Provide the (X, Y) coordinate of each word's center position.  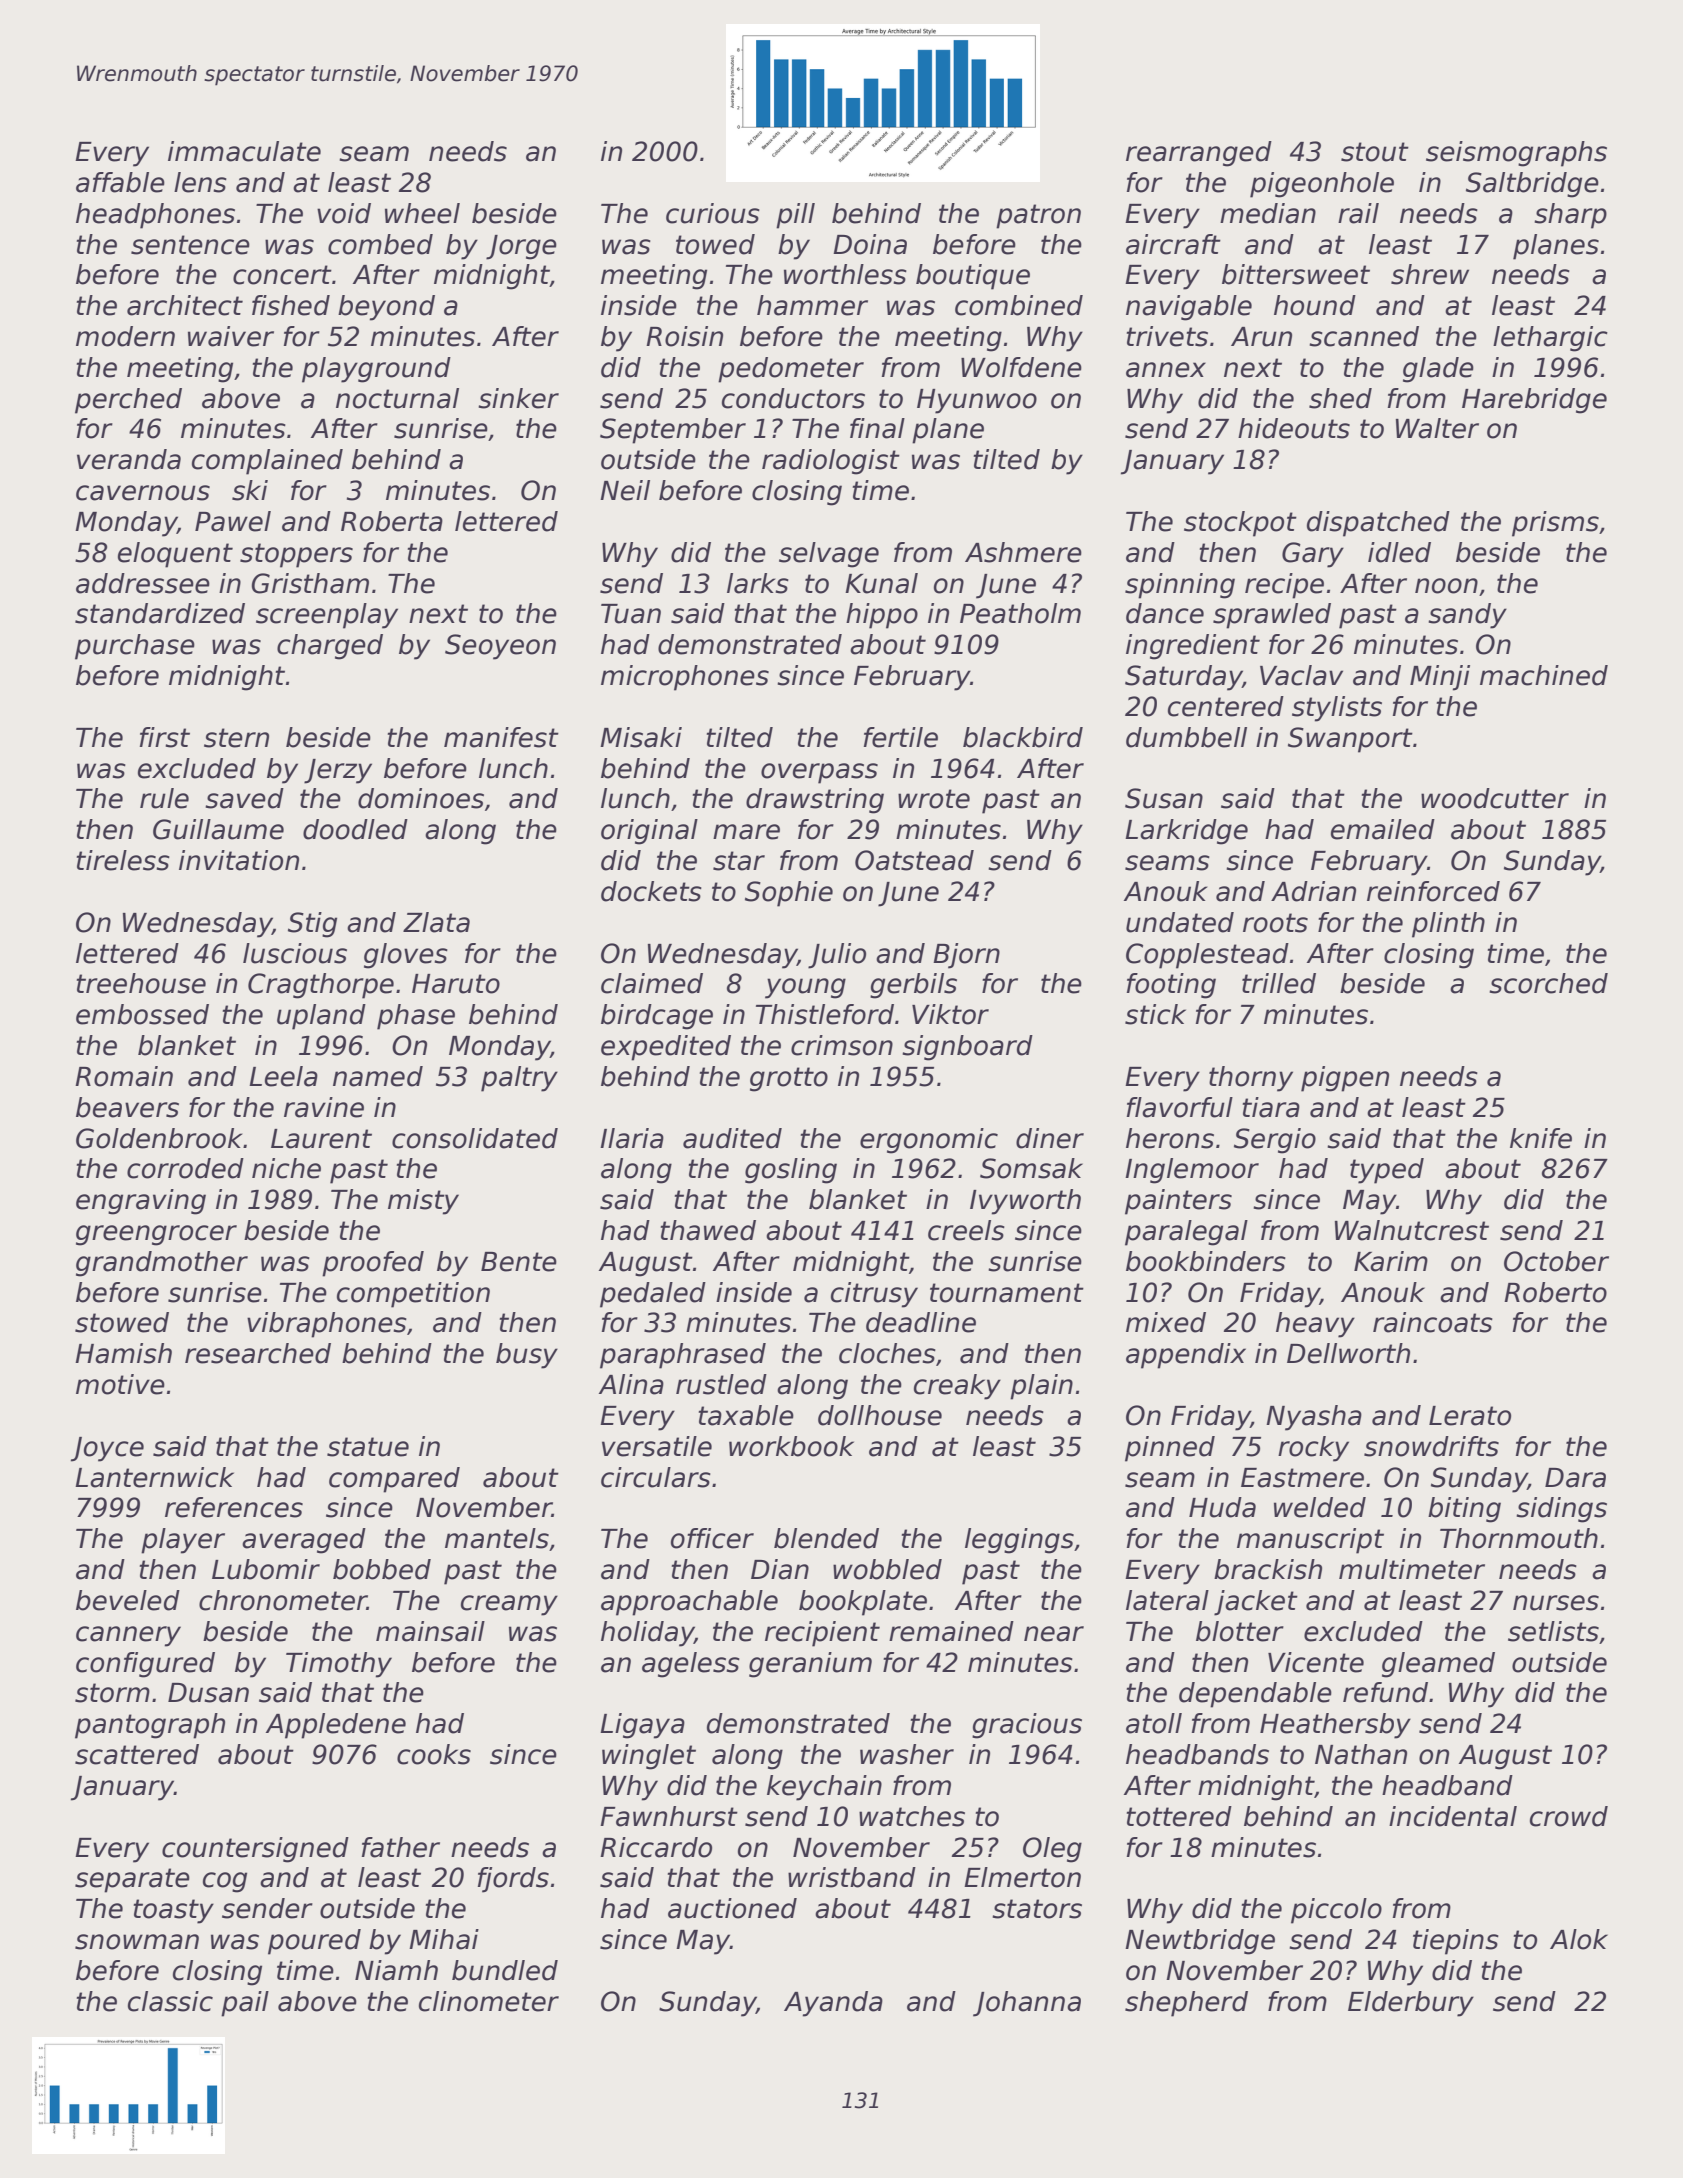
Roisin (684, 336)
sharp (1570, 216)
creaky (957, 1387)
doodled (355, 829)
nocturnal (397, 398)
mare (746, 832)
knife (1541, 1138)
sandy (1467, 616)
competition (413, 1295)
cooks (434, 1754)
